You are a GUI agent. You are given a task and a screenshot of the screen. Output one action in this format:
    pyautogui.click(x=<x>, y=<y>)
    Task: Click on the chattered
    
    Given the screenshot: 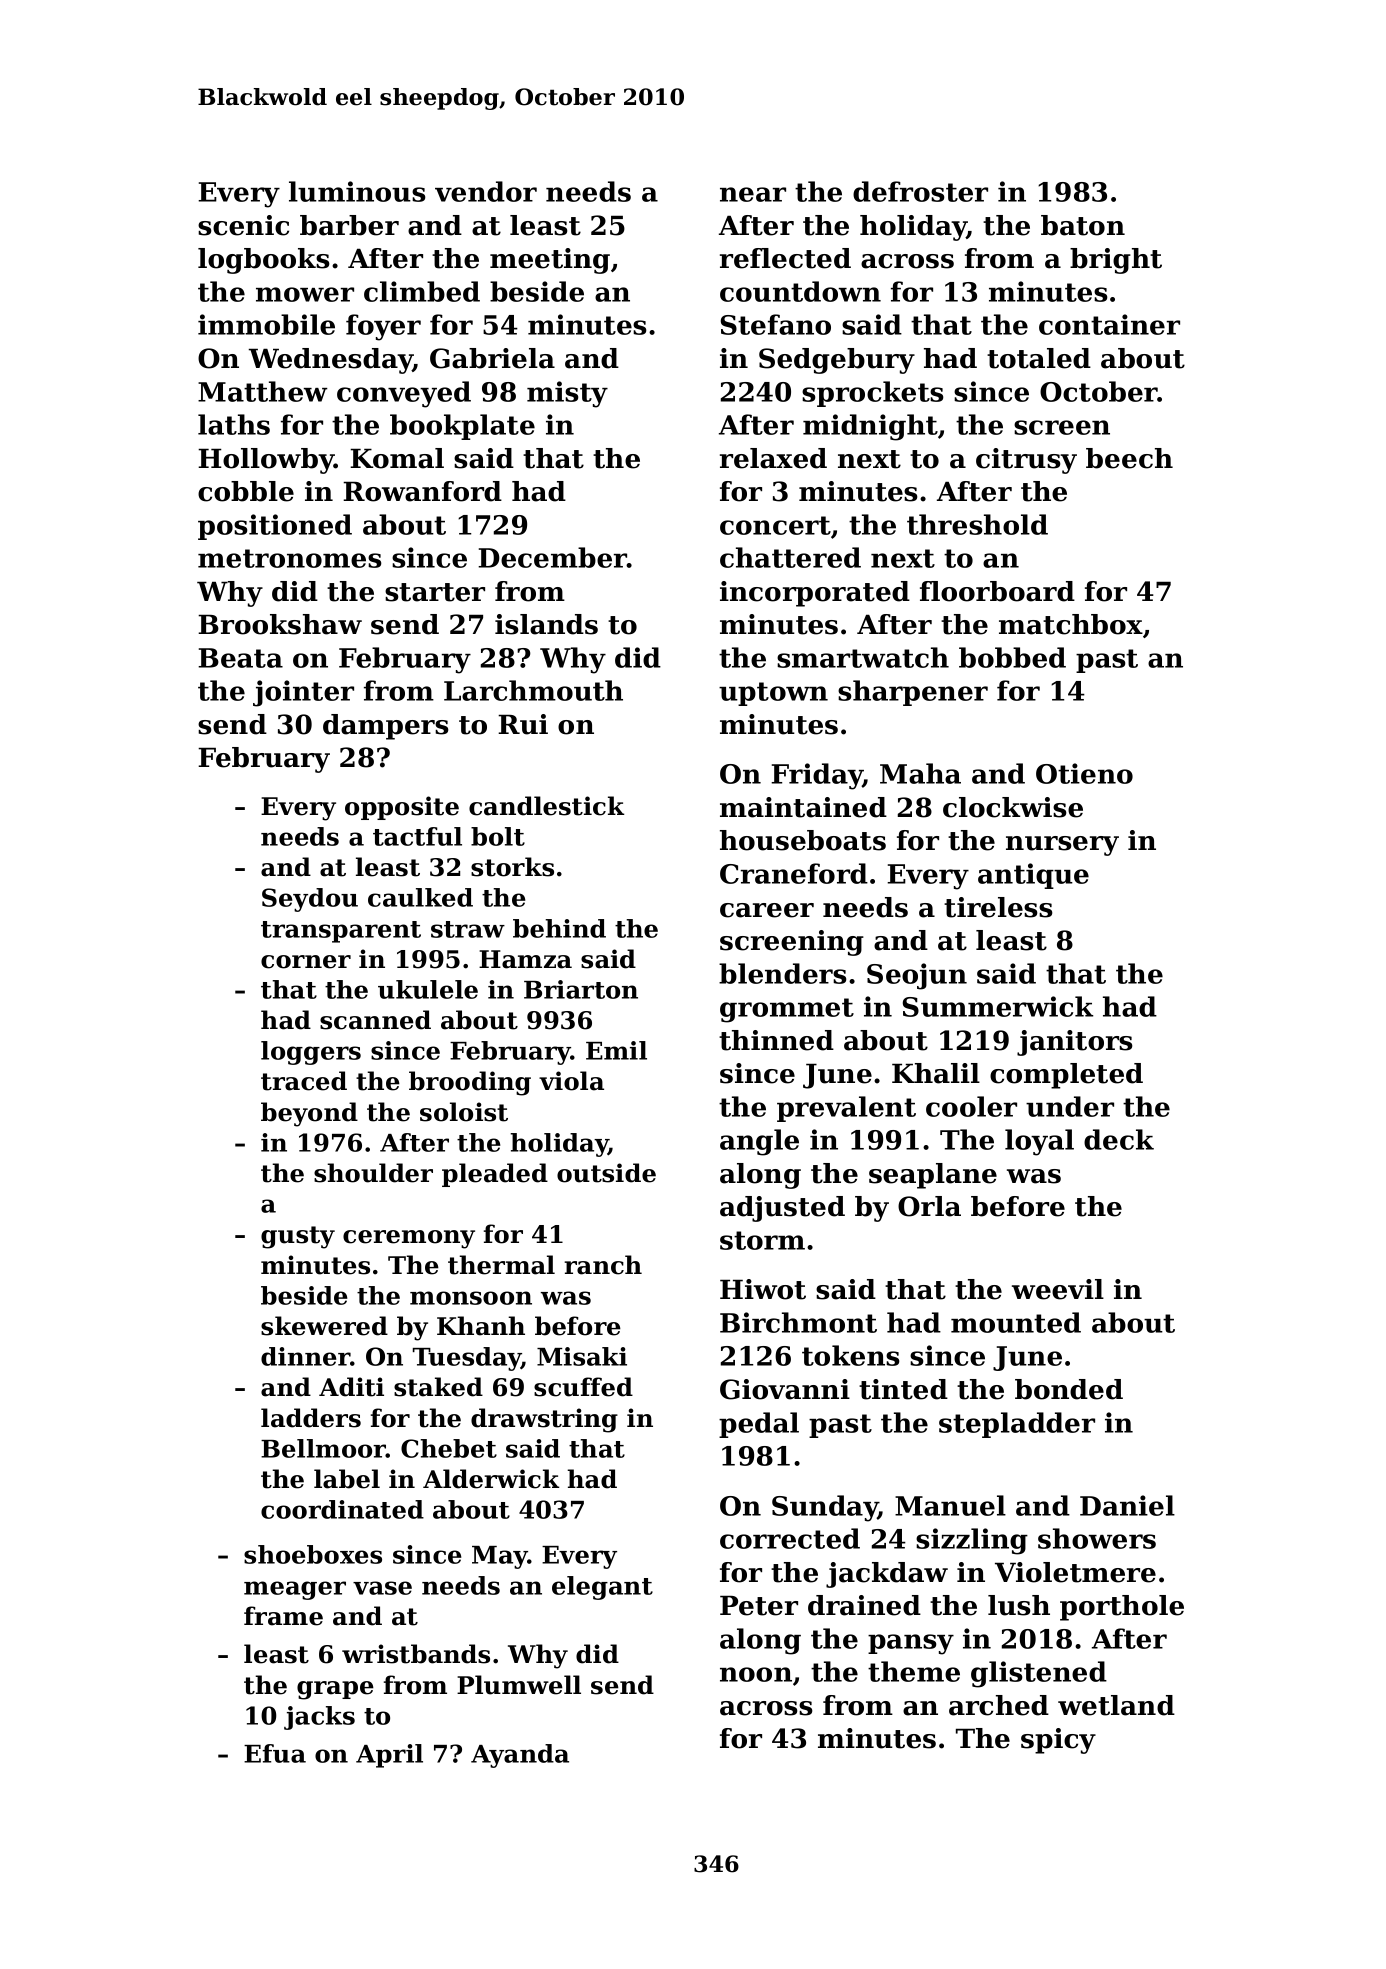 What is the action you would take?
    pyautogui.click(x=790, y=557)
